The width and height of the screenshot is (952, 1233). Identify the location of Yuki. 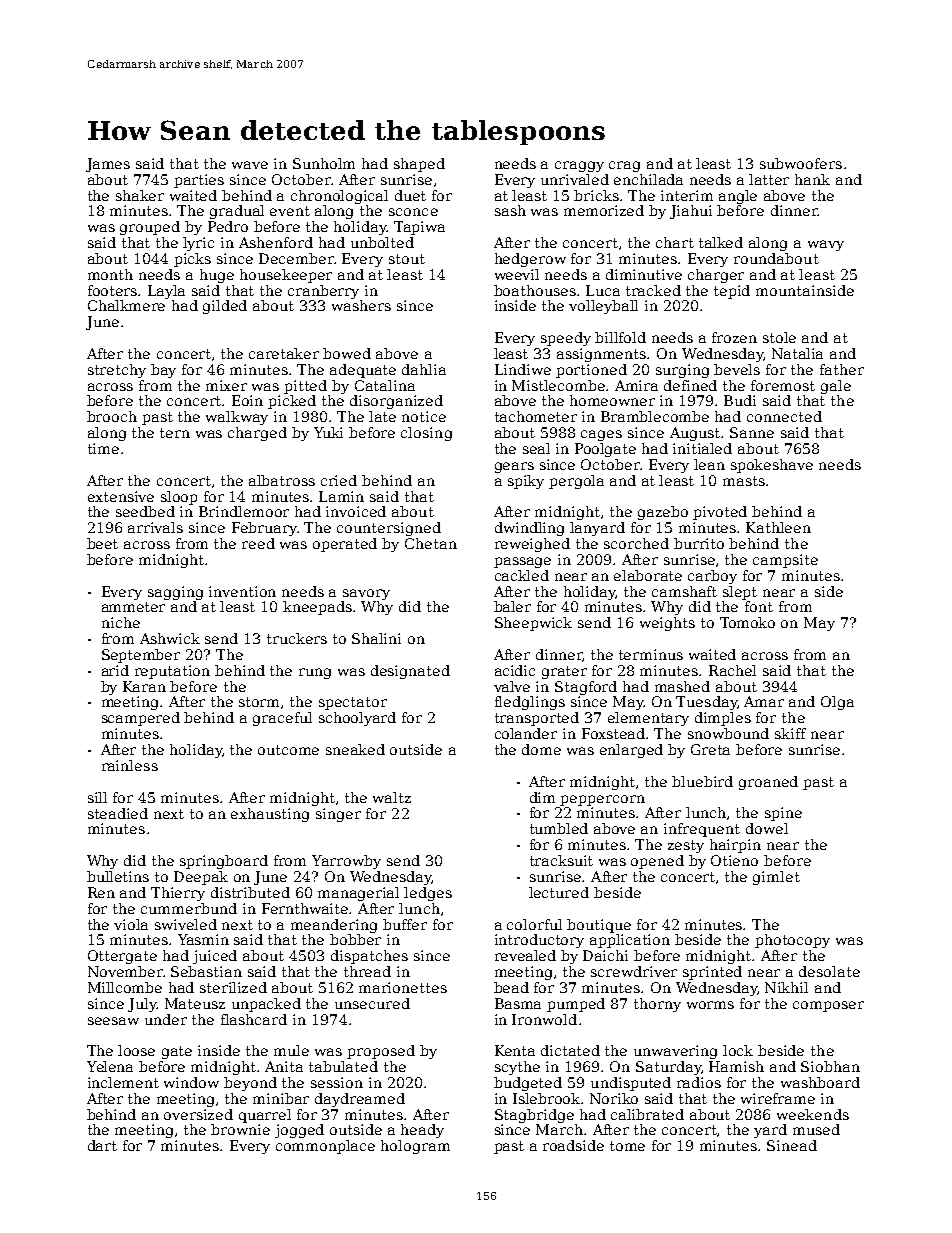
(328, 432).
